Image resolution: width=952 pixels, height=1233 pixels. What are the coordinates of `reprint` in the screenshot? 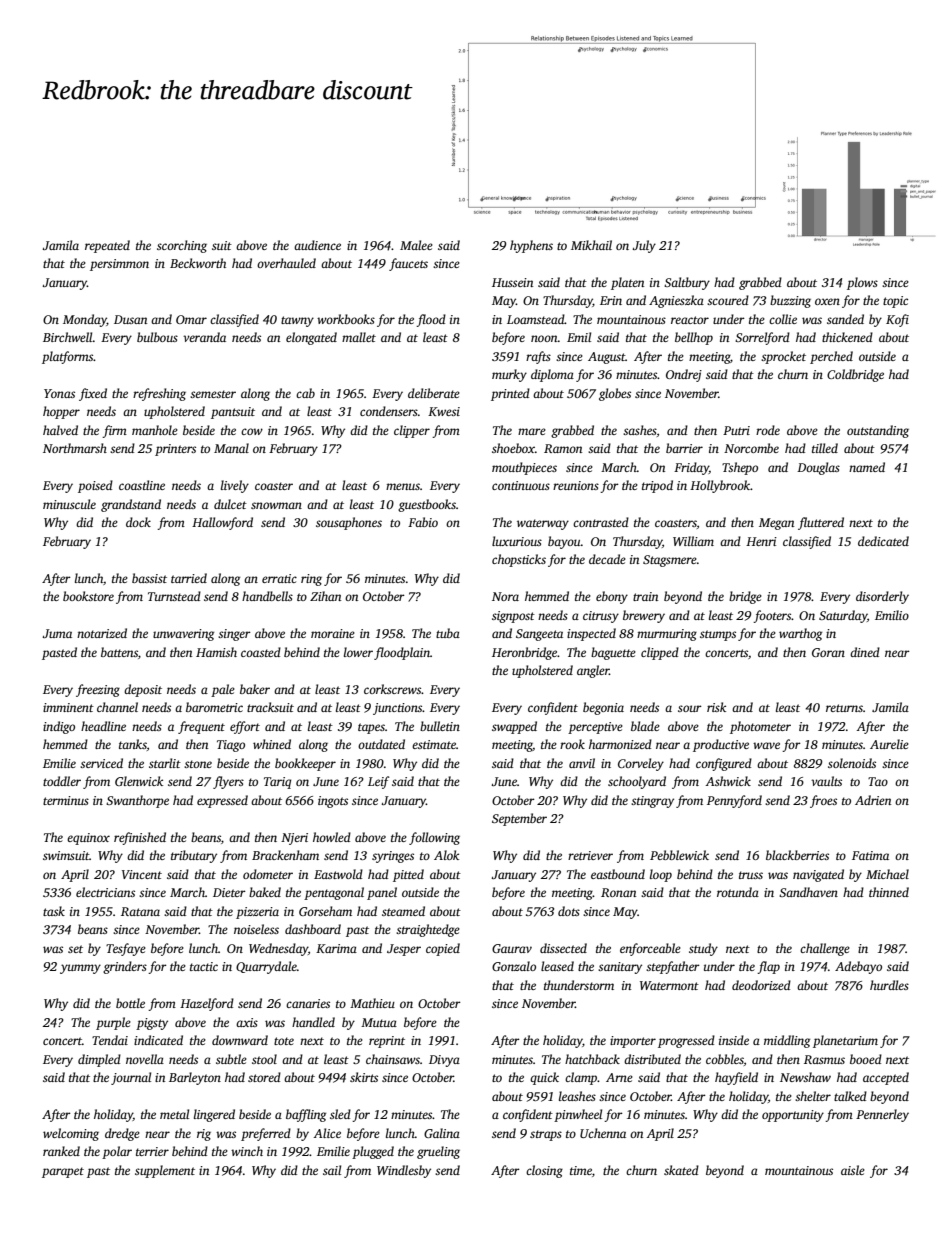 It's located at (387, 1042).
